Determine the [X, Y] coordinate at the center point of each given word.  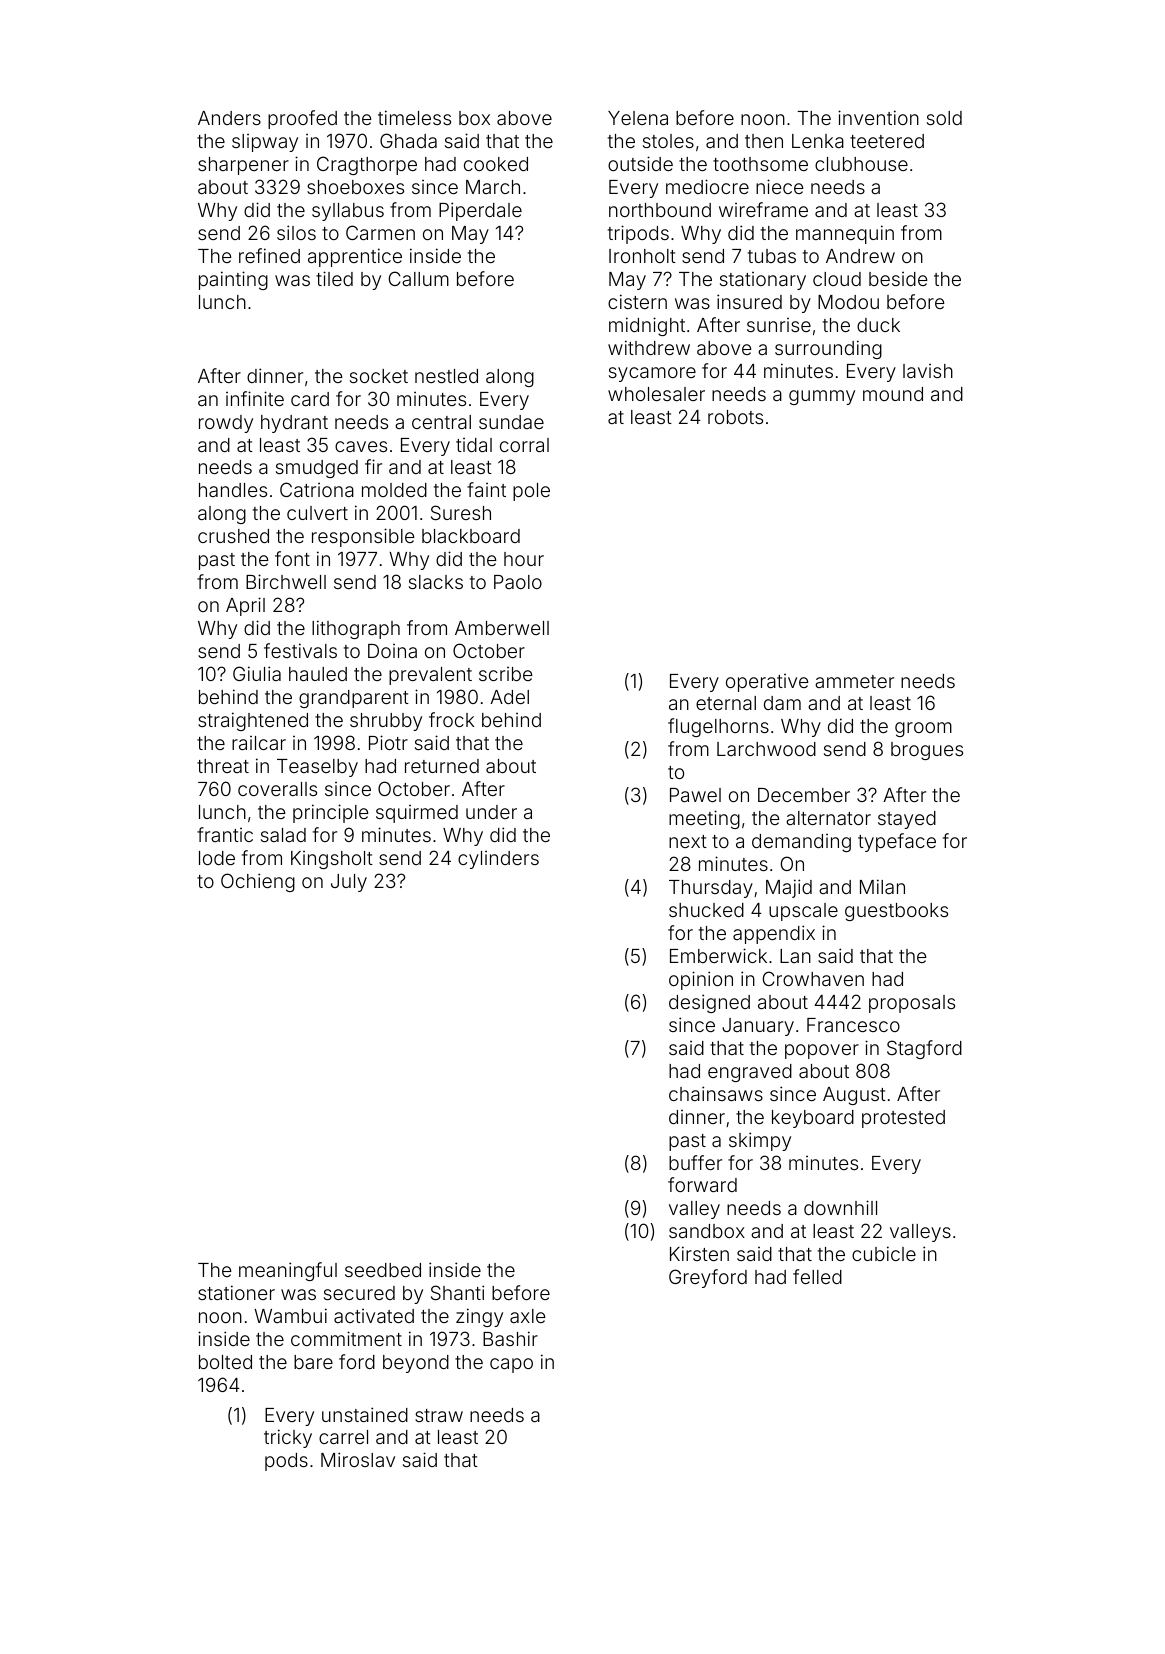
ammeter [854, 681]
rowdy [226, 424]
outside [640, 163]
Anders [229, 118]
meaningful [288, 1271]
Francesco [853, 1025]
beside [898, 279]
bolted [225, 1362]
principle [330, 813]
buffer [695, 1162]
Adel [509, 697]
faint [486, 489]
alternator [828, 818]
